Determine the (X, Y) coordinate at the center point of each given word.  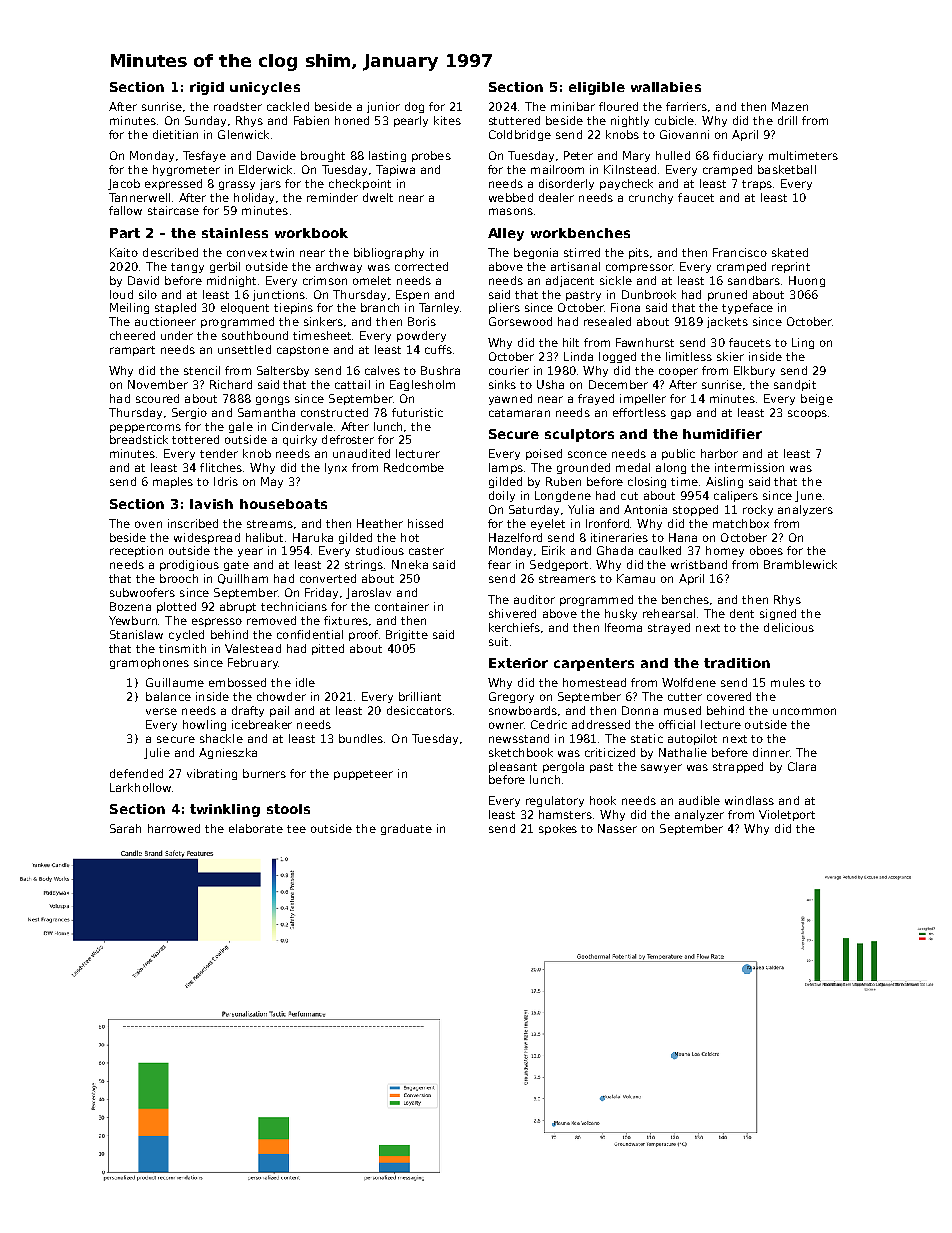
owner (506, 725)
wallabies (666, 87)
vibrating (212, 774)
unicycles (265, 88)
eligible (597, 88)
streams (270, 524)
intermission (749, 467)
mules (788, 682)
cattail (352, 384)
